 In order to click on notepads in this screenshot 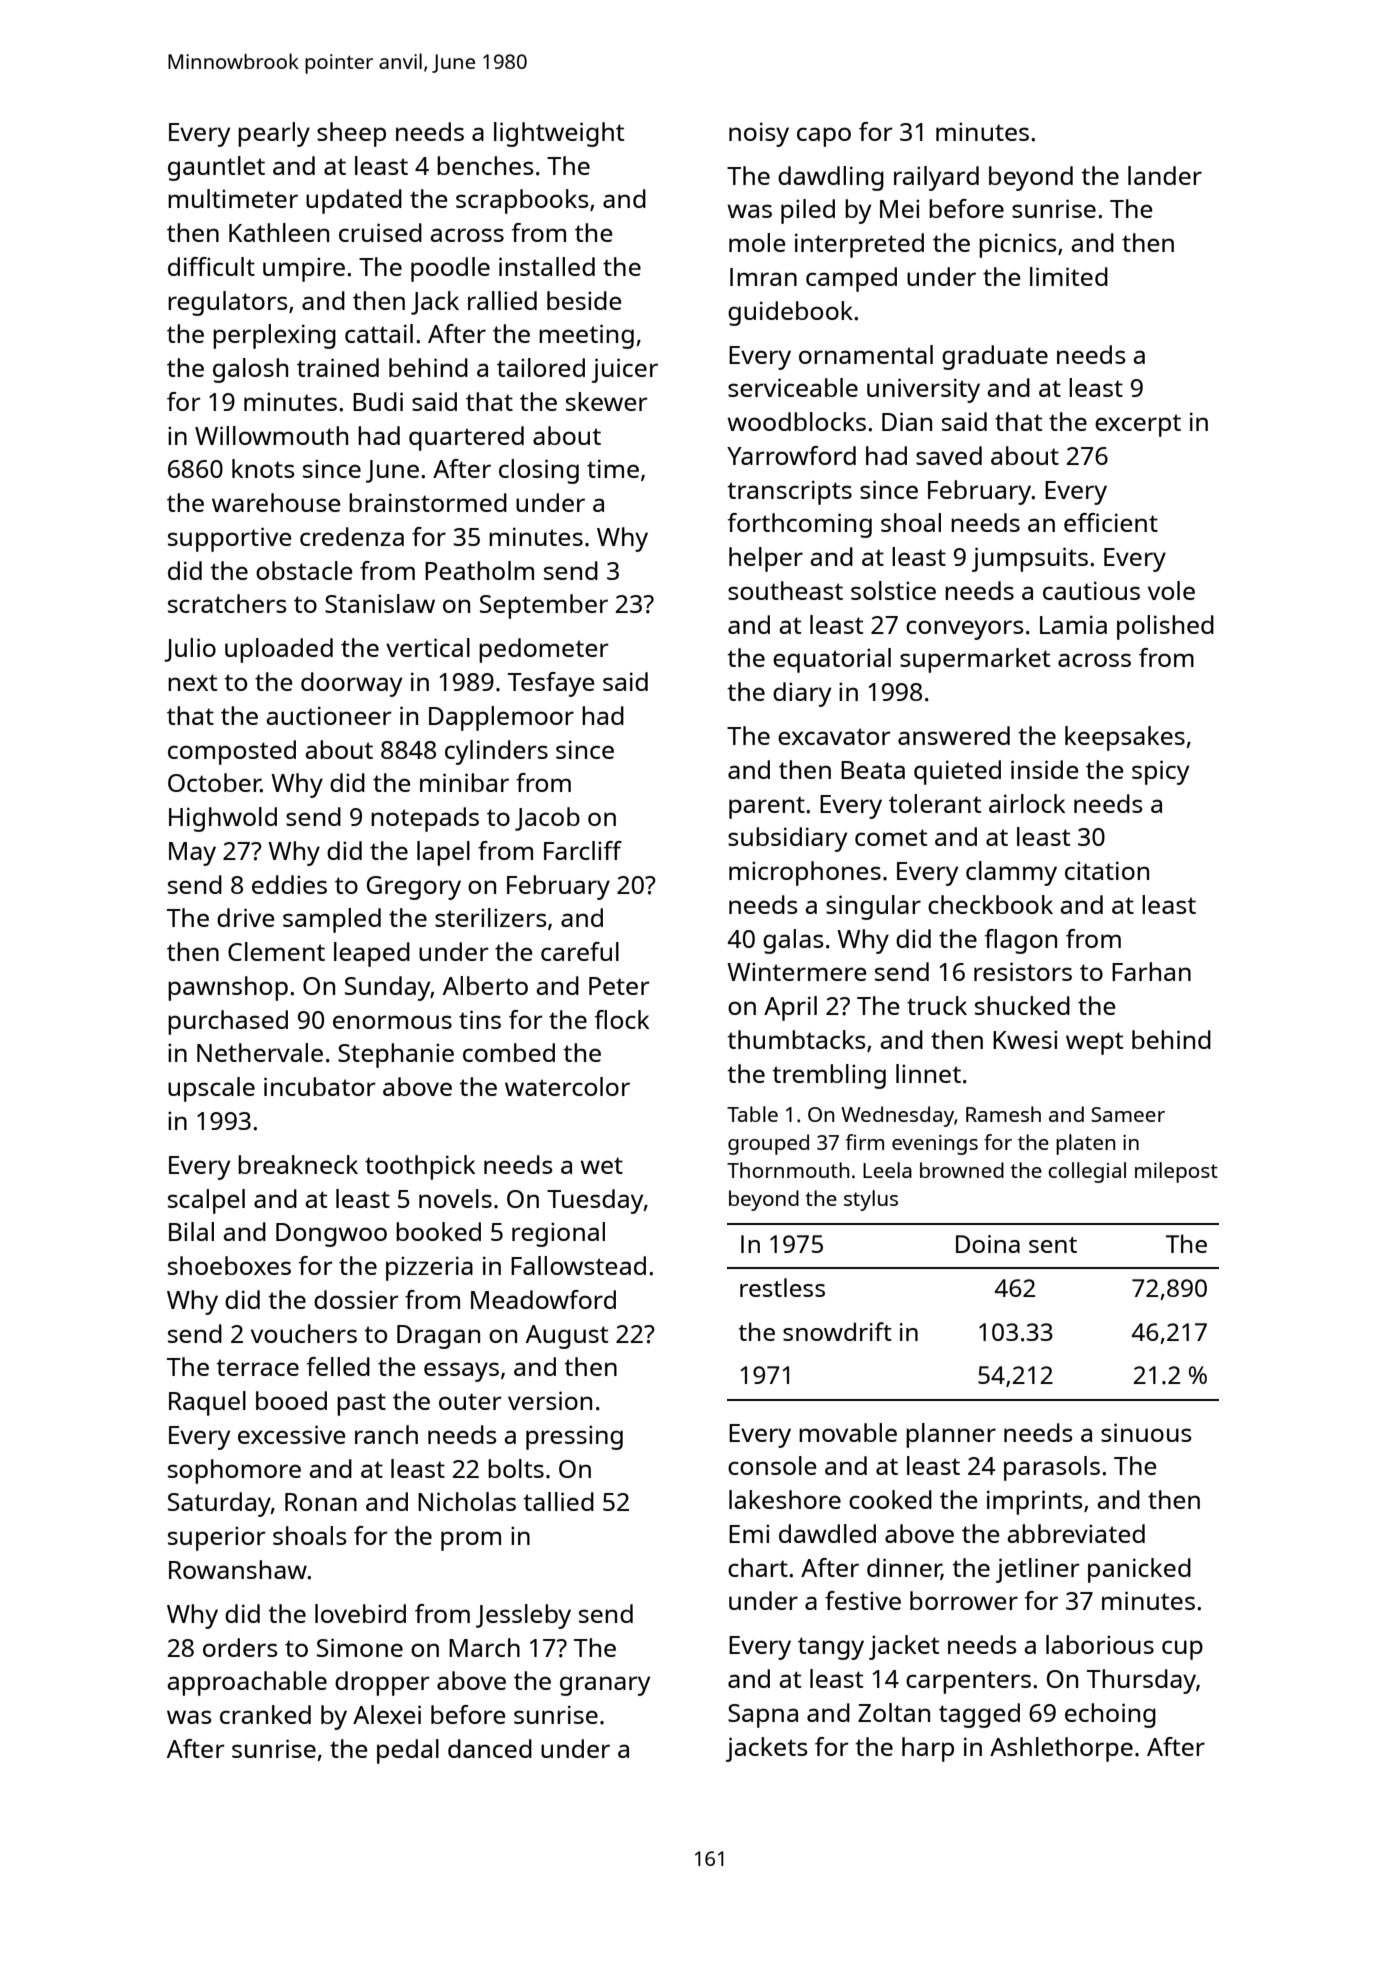, I will do `click(425, 819)`.
